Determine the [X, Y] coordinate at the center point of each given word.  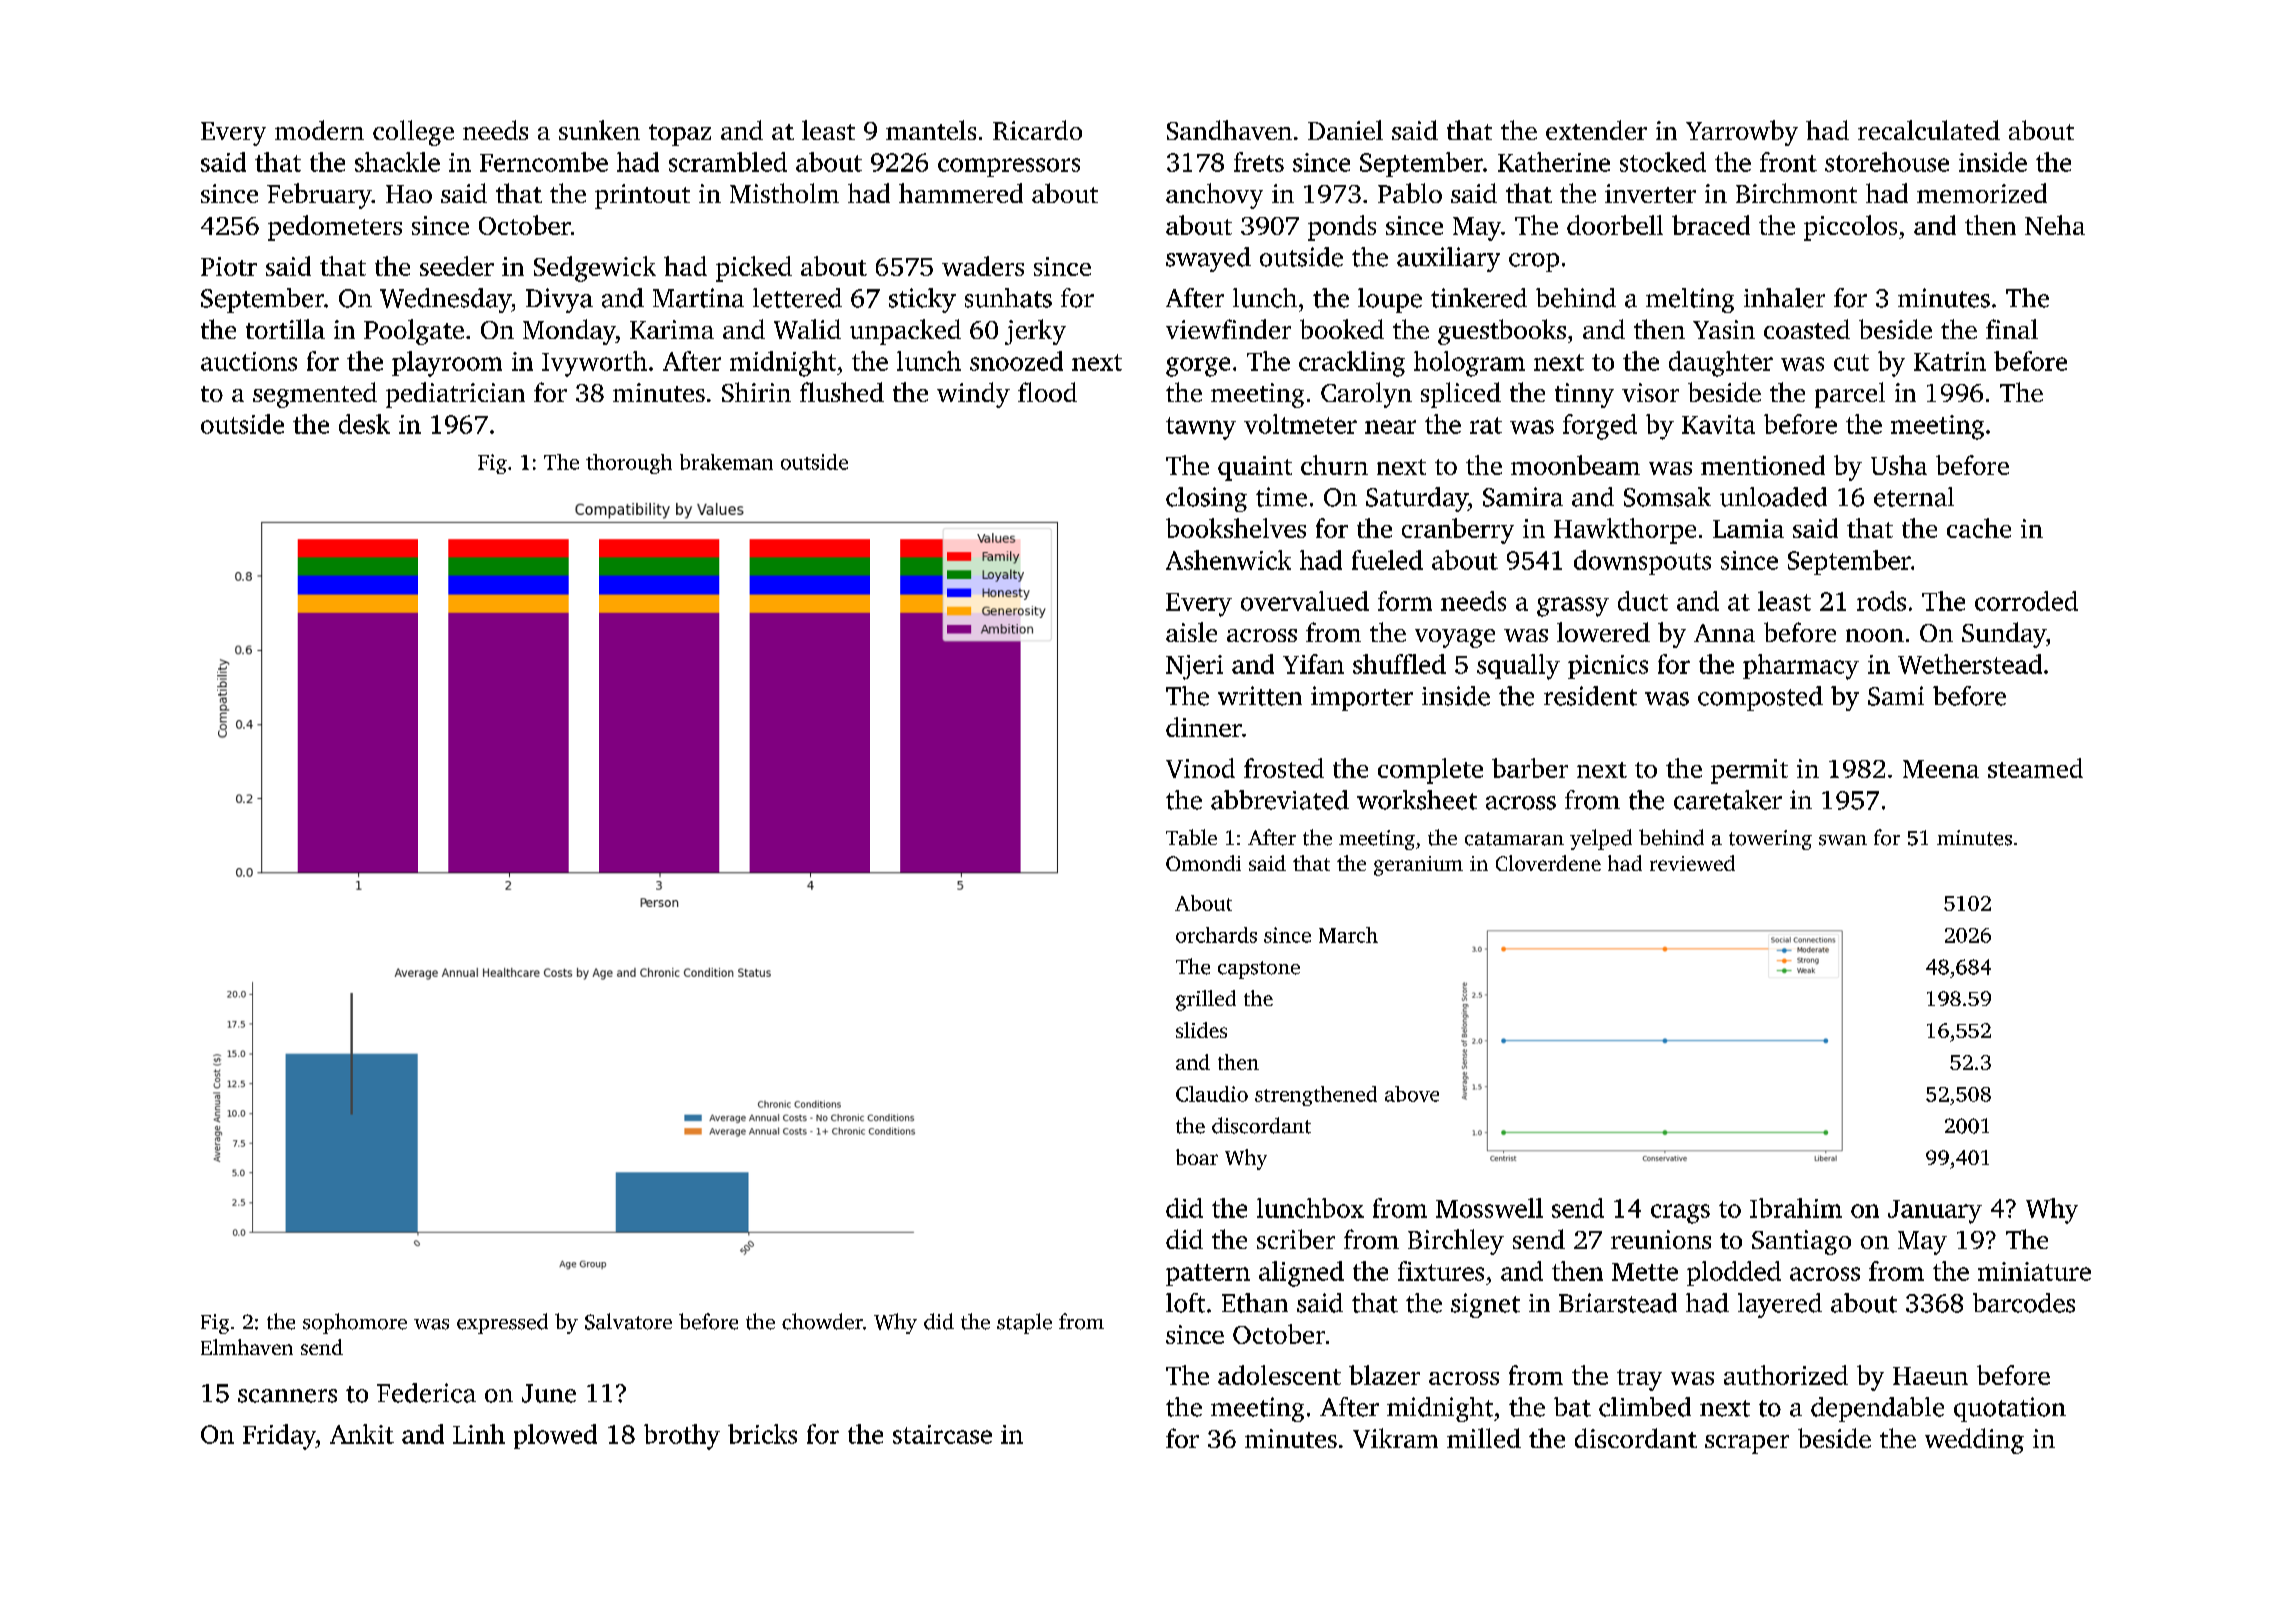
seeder [457, 266]
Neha [2055, 225]
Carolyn [1366, 395]
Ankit [362, 1434]
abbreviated [1280, 800]
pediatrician [455, 395]
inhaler [1784, 298]
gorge [1198, 367]
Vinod [1200, 768]
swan [1843, 840]
